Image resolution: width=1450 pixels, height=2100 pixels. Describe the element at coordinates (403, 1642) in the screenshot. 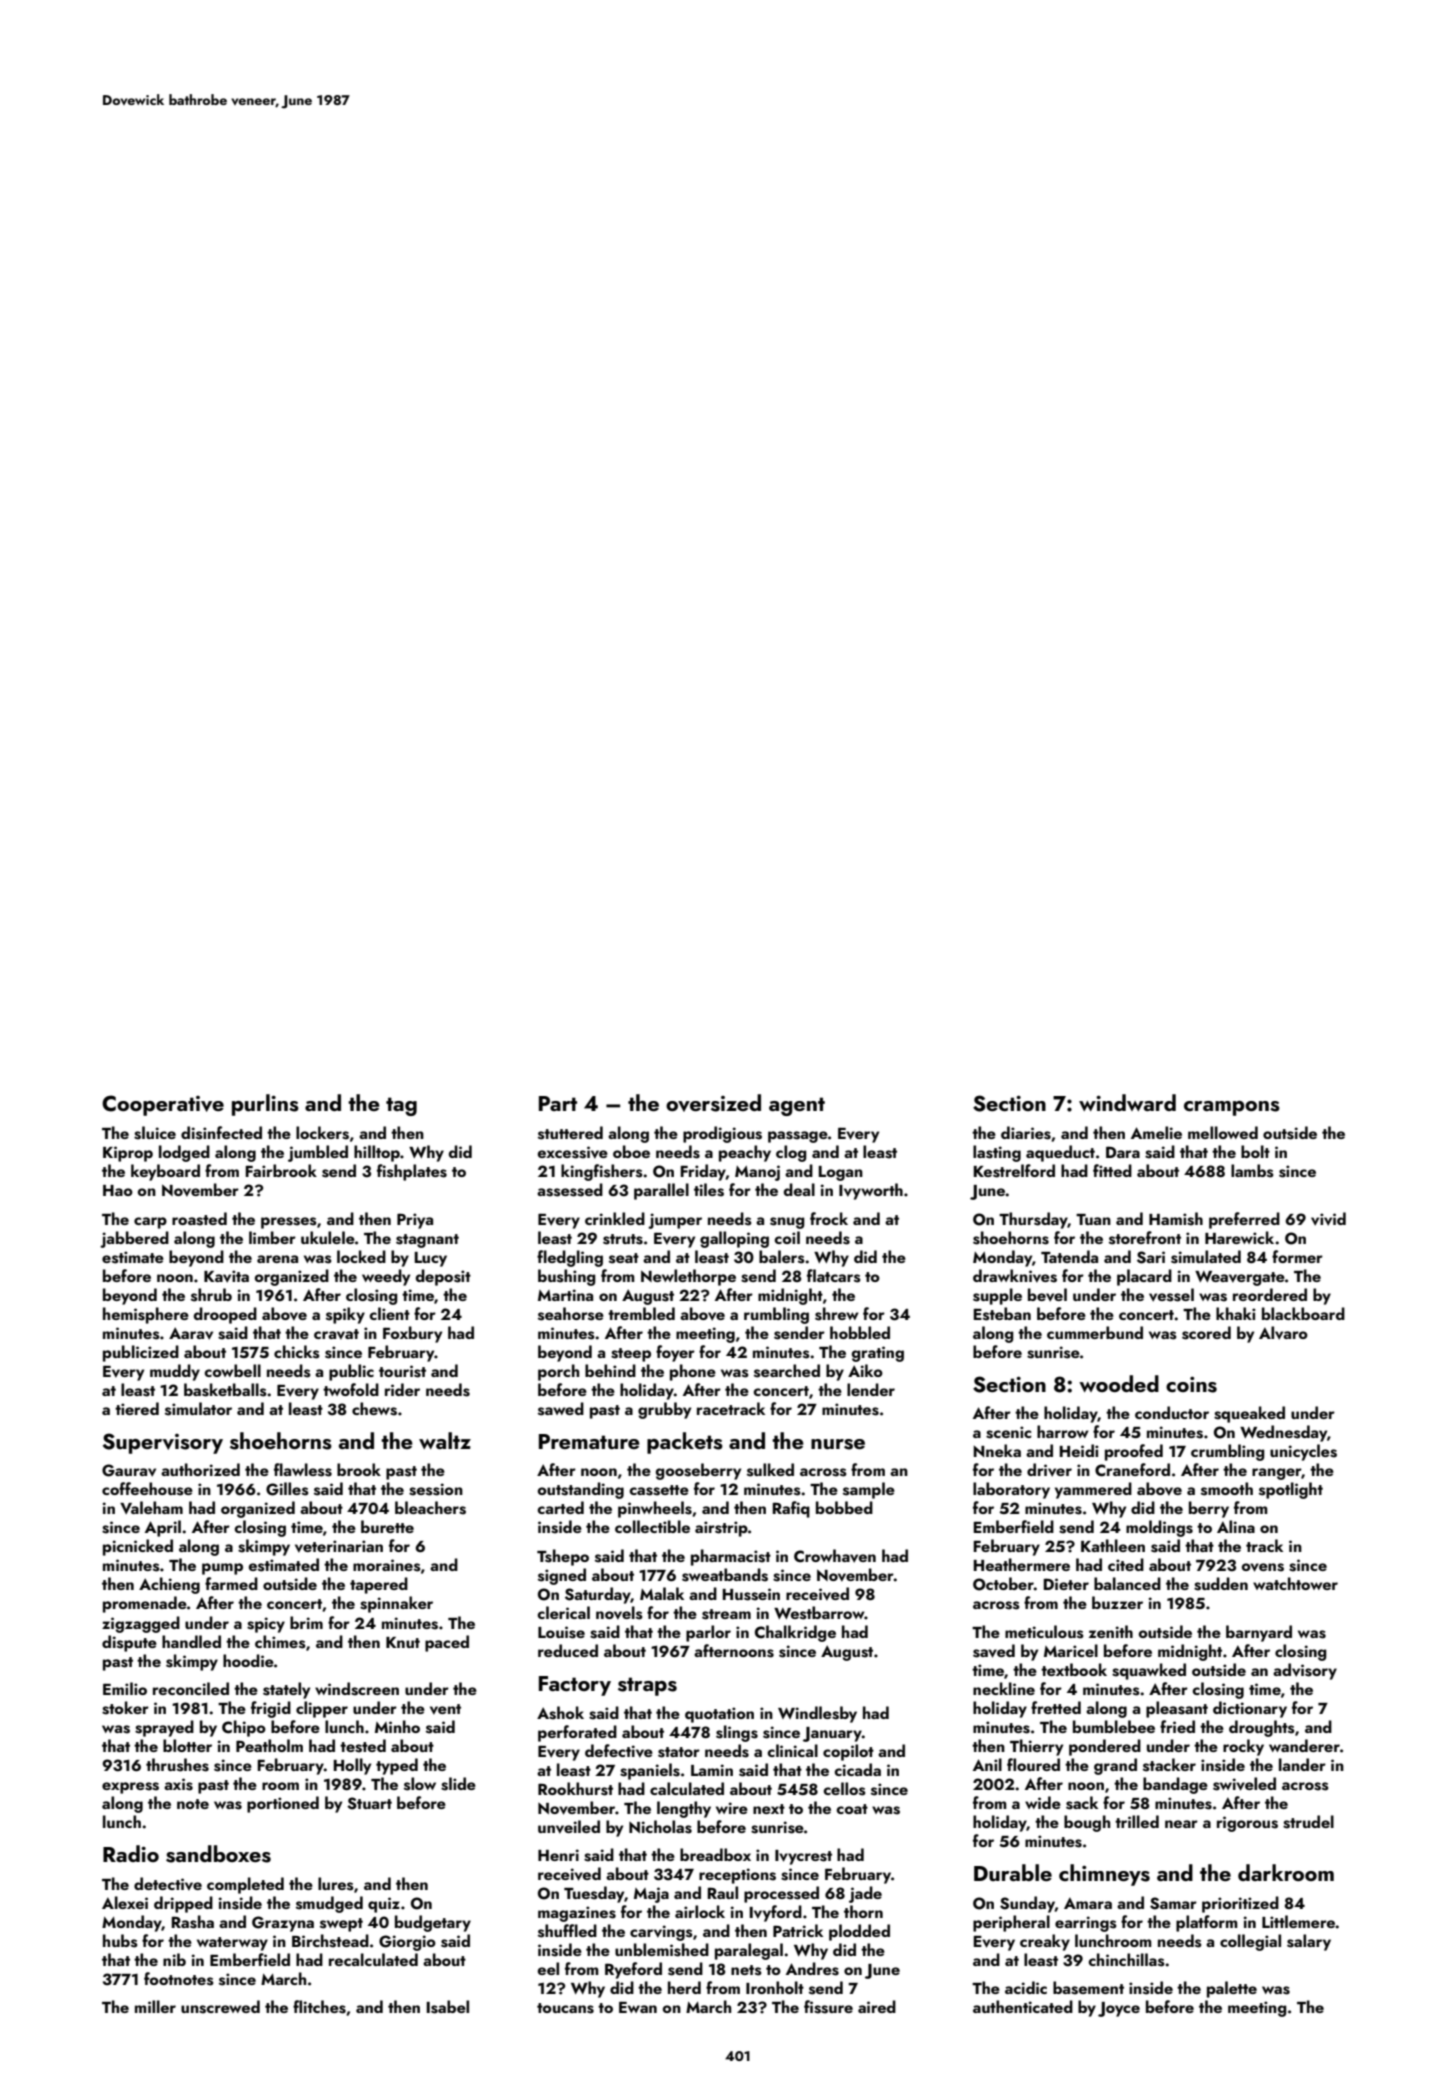

I see `Knut` at that location.
